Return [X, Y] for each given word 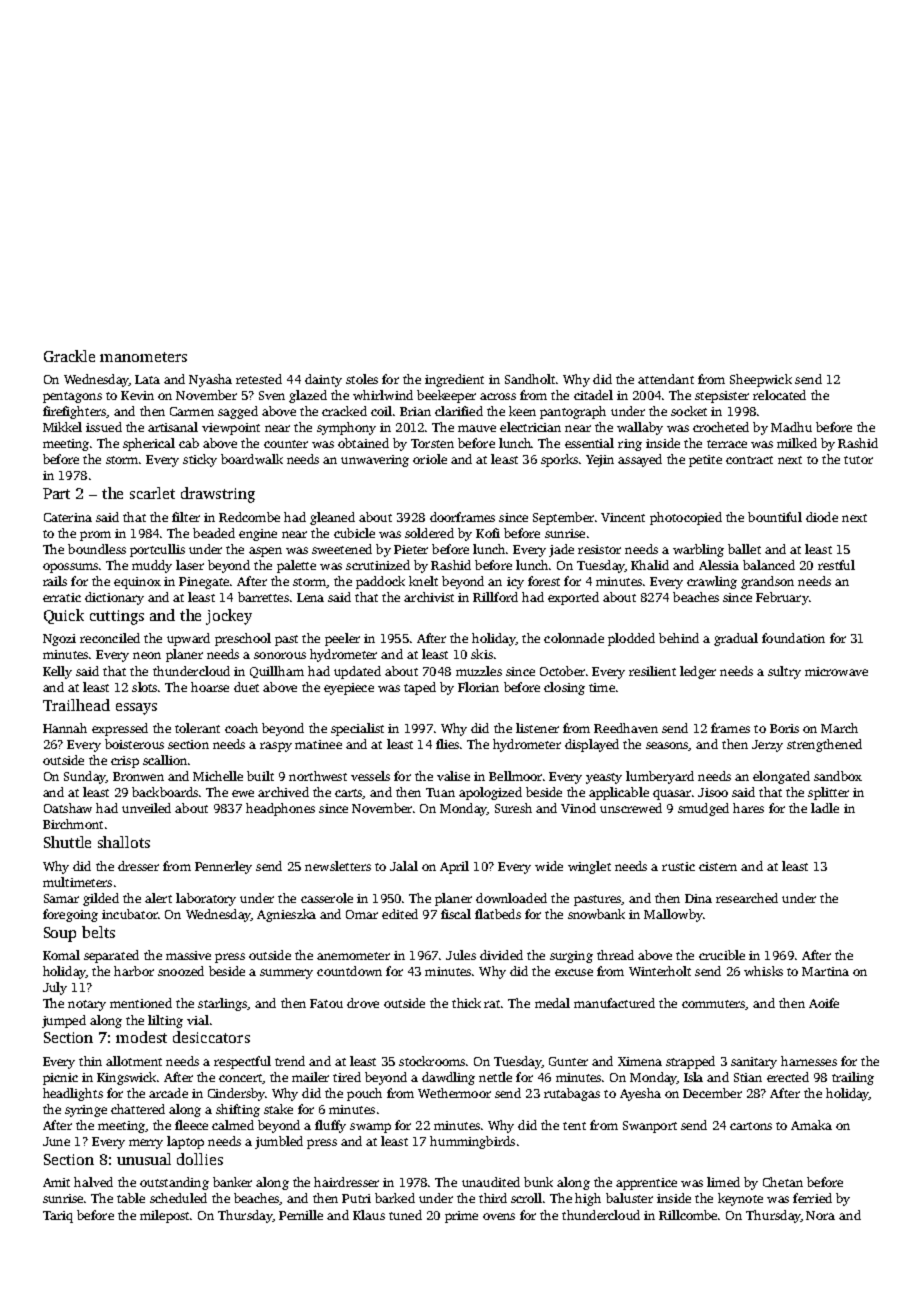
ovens [499, 1216]
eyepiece [349, 689]
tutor [858, 460]
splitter [828, 793]
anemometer [353, 956]
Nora [820, 1215]
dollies [200, 1159]
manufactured [614, 1003]
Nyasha [210, 380]
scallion [165, 760]
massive [188, 955]
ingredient [454, 380]
